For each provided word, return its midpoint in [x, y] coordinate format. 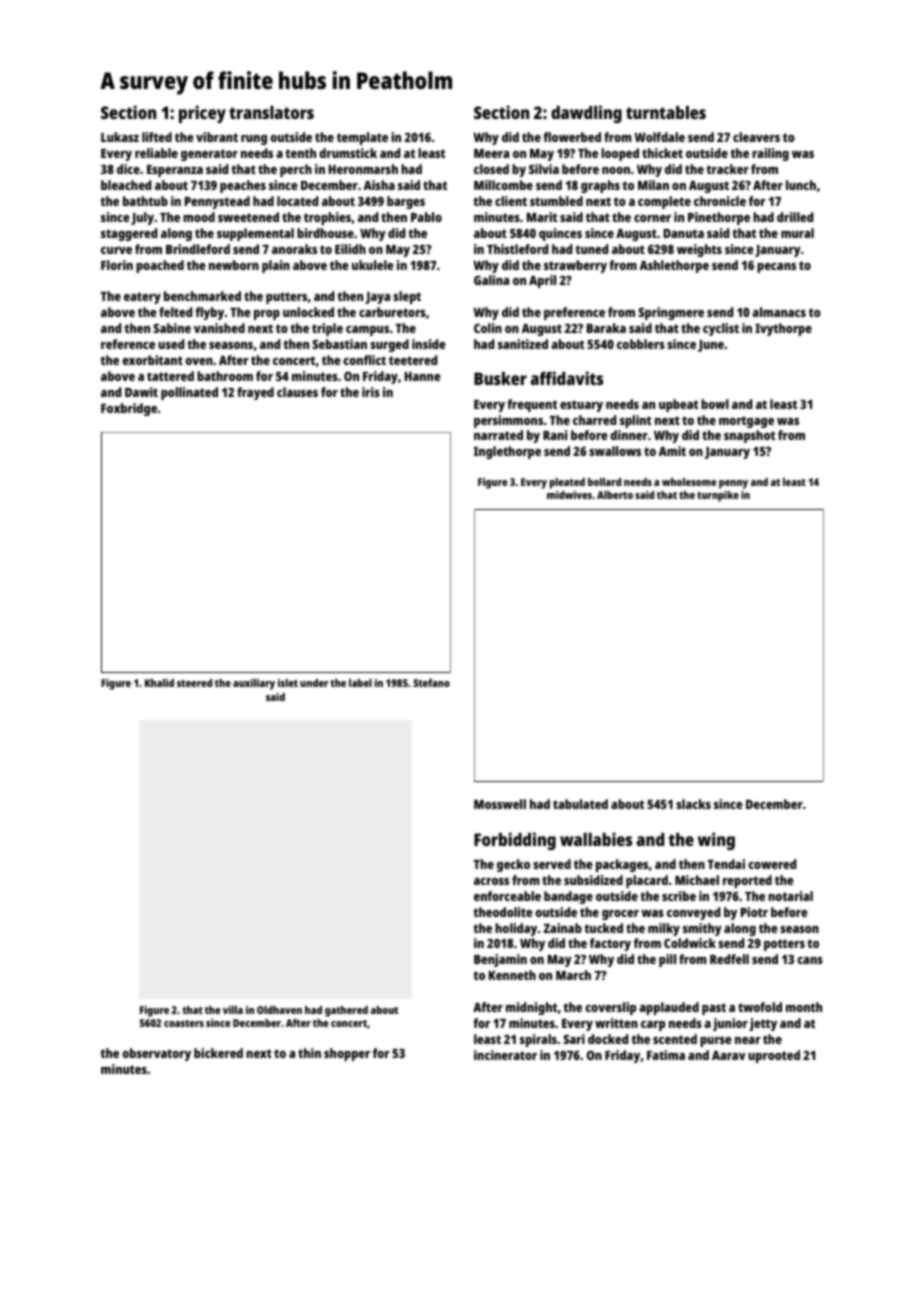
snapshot [749, 436]
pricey [202, 114]
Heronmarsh [363, 169]
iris [371, 392]
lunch [801, 185]
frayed [255, 393]
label [360, 683]
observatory [156, 1054]
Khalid [159, 683]
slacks [693, 804]
